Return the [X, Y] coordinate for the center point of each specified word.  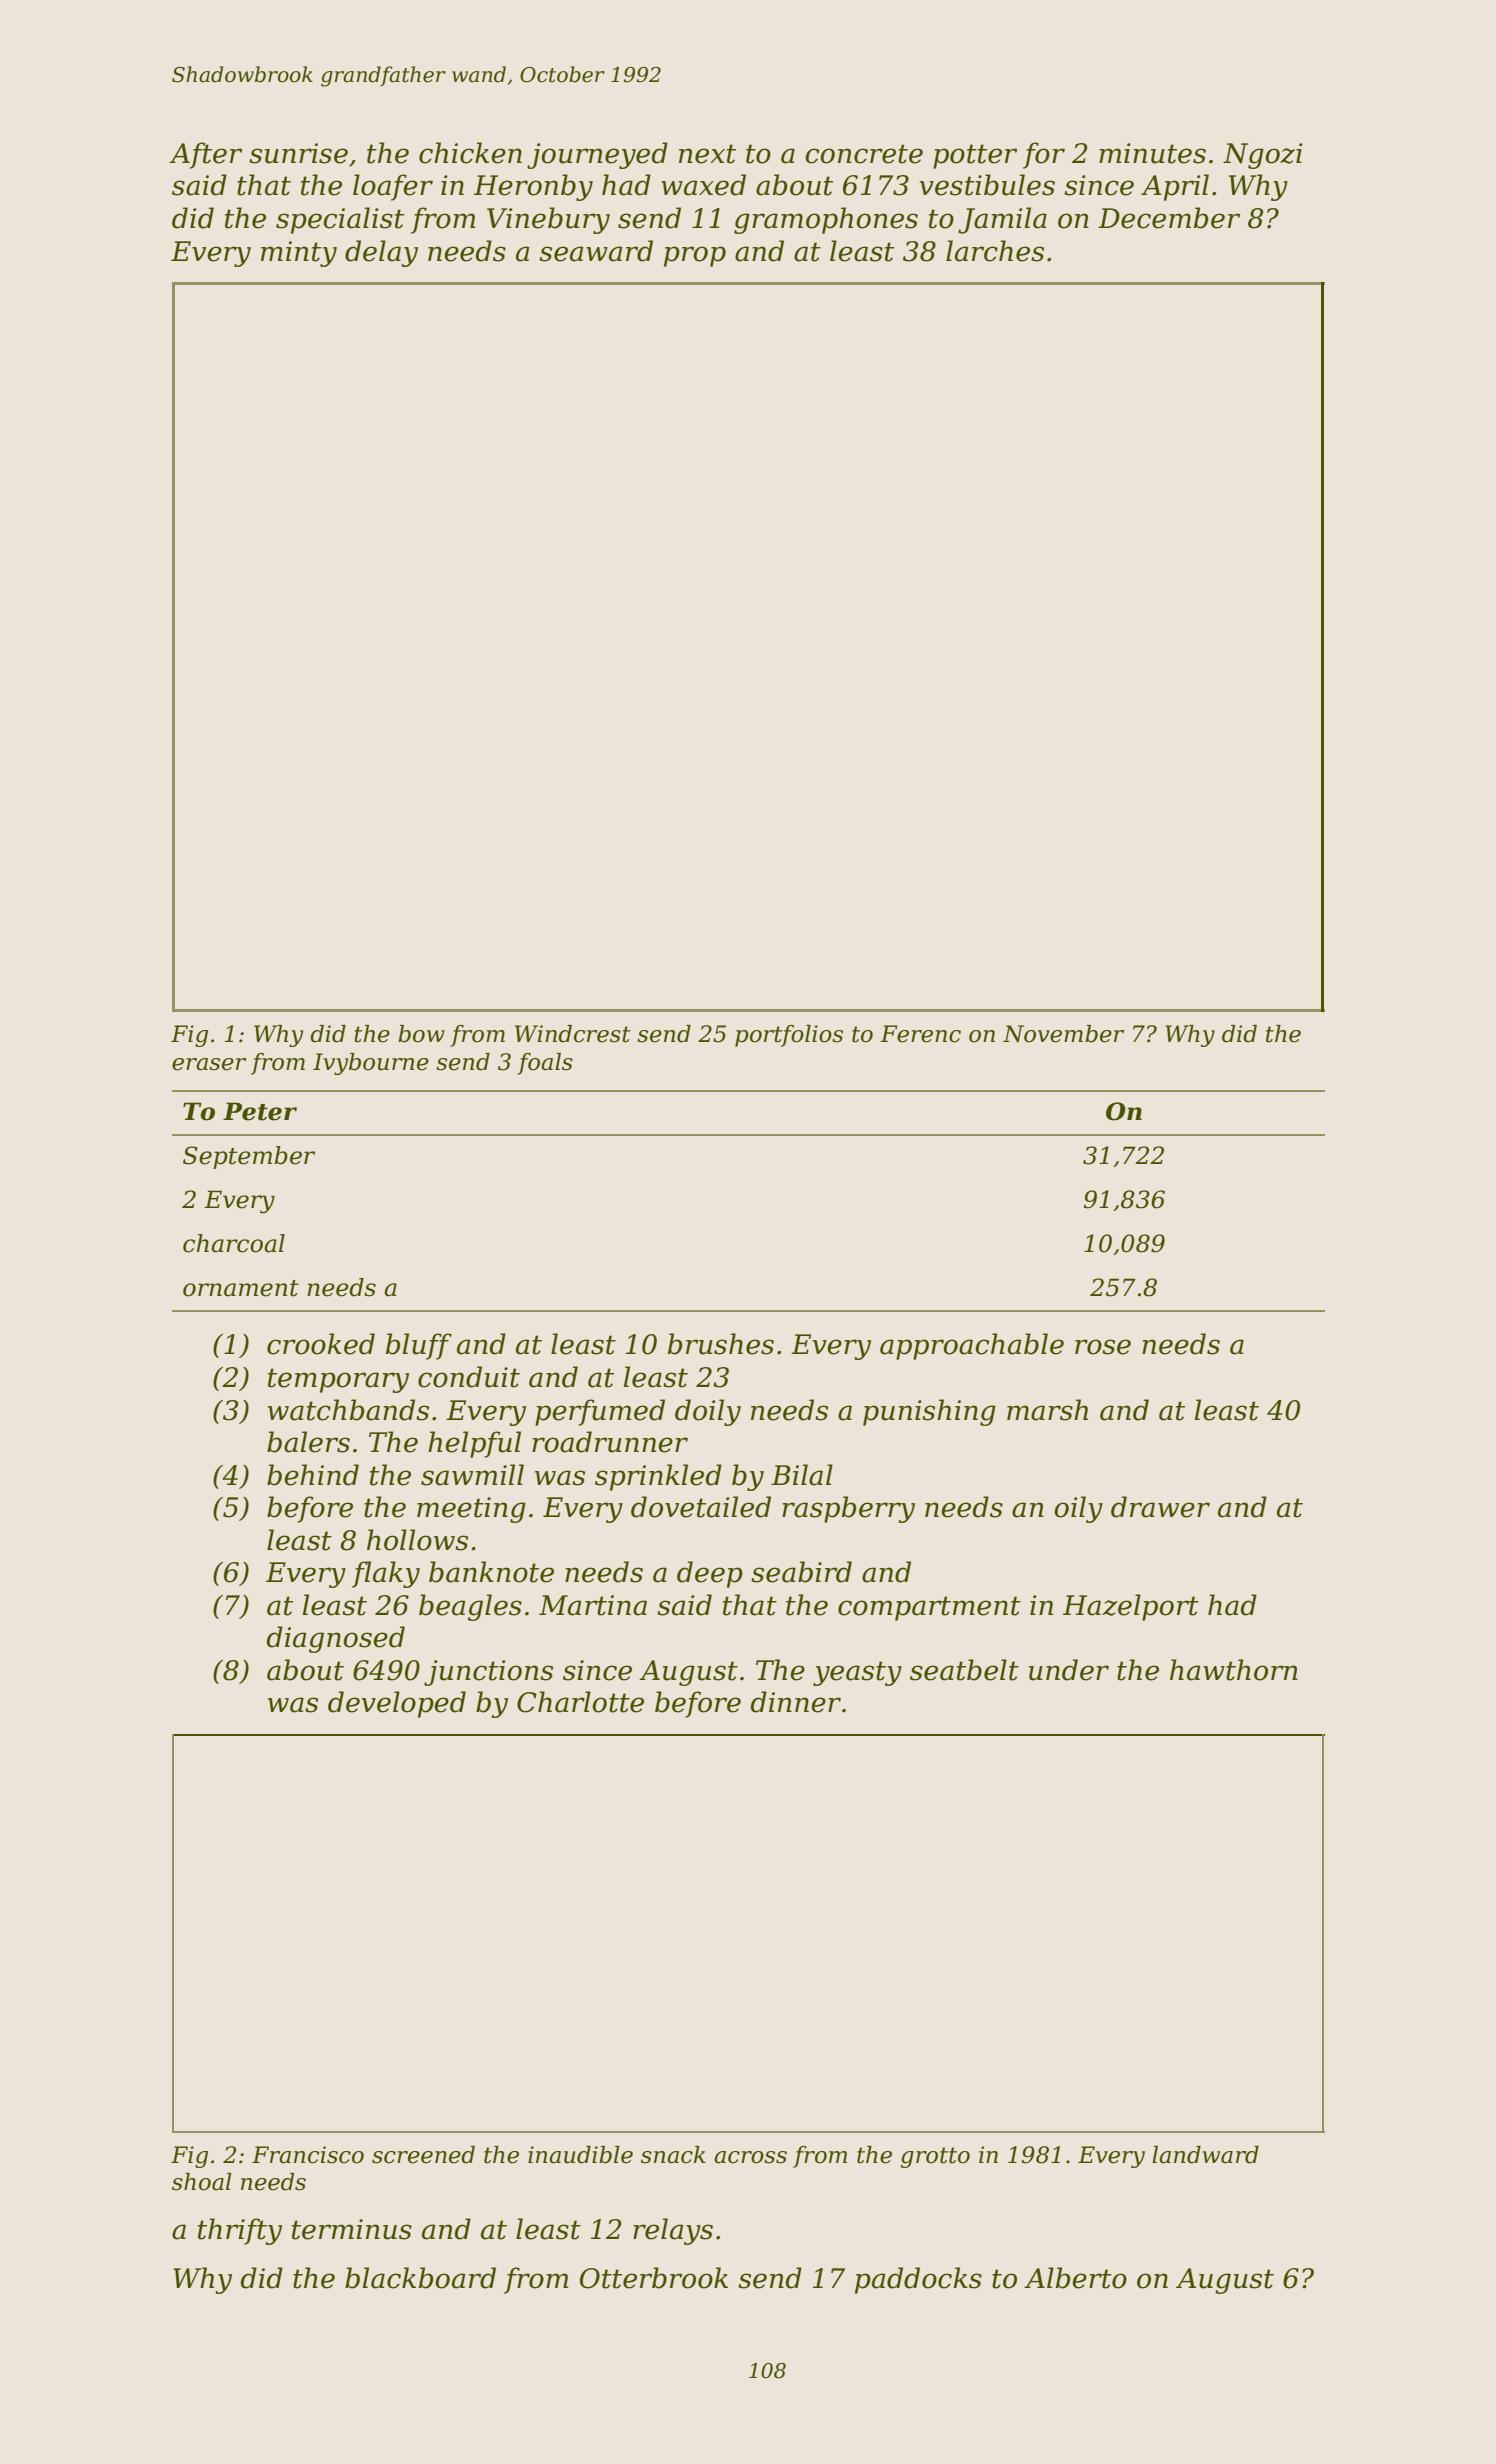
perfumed [600, 1412]
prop [695, 256]
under [1069, 1670]
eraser [209, 1064]
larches [995, 251]
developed [397, 1704]
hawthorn [1234, 1670]
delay [381, 253]
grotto [935, 2157]
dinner [796, 1702]
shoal [202, 2182]
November [1063, 1034]
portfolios [789, 1036]
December [1169, 218]
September [249, 1157]
